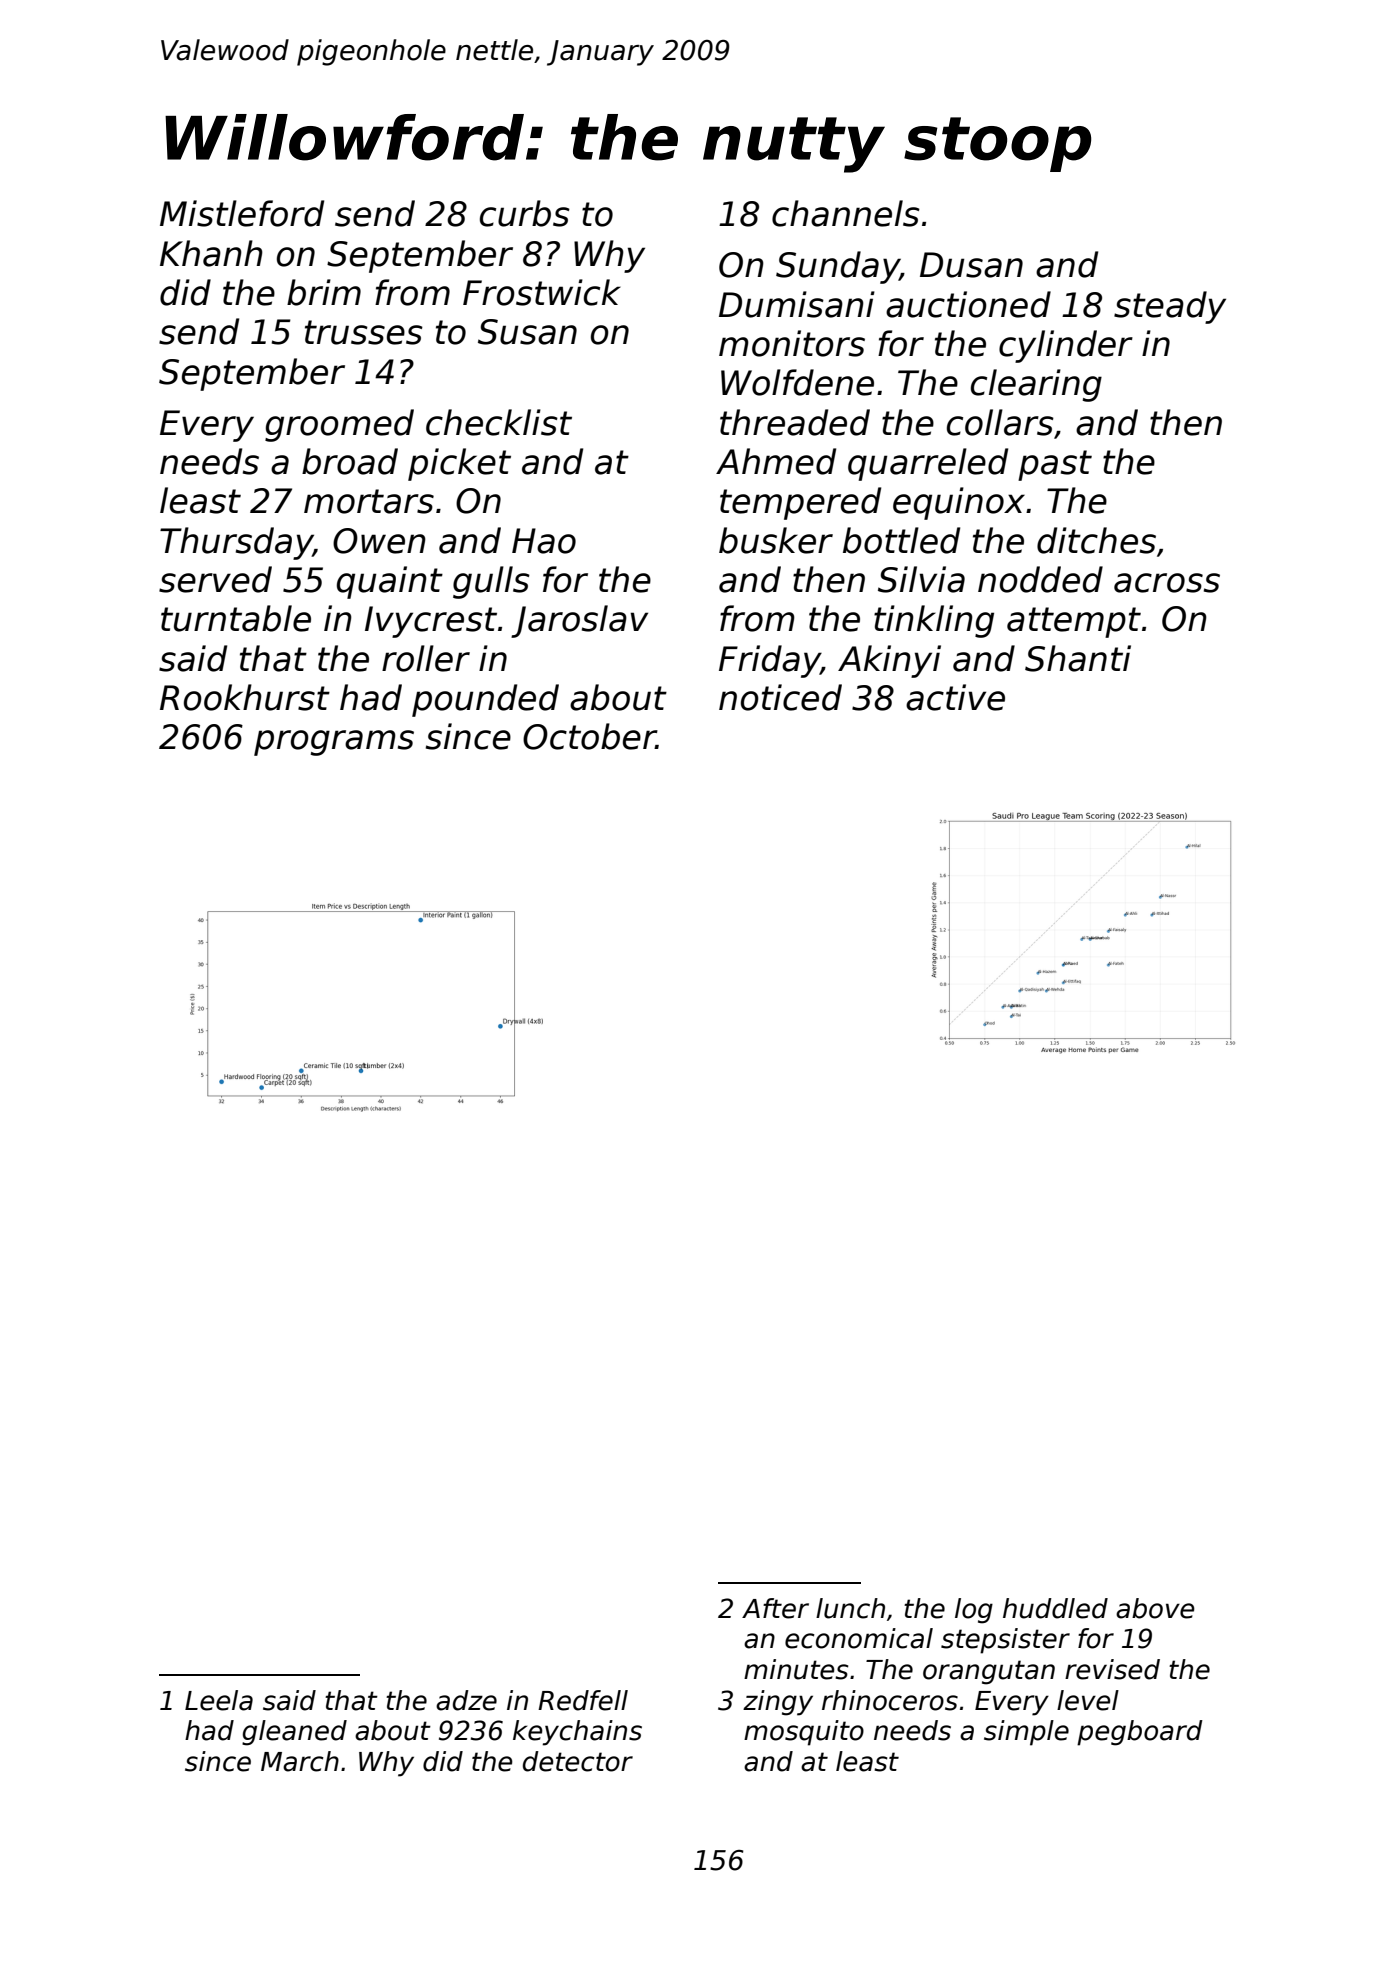  Describe the element at coordinates (350, 461) in the page. I see `broad` at that location.
